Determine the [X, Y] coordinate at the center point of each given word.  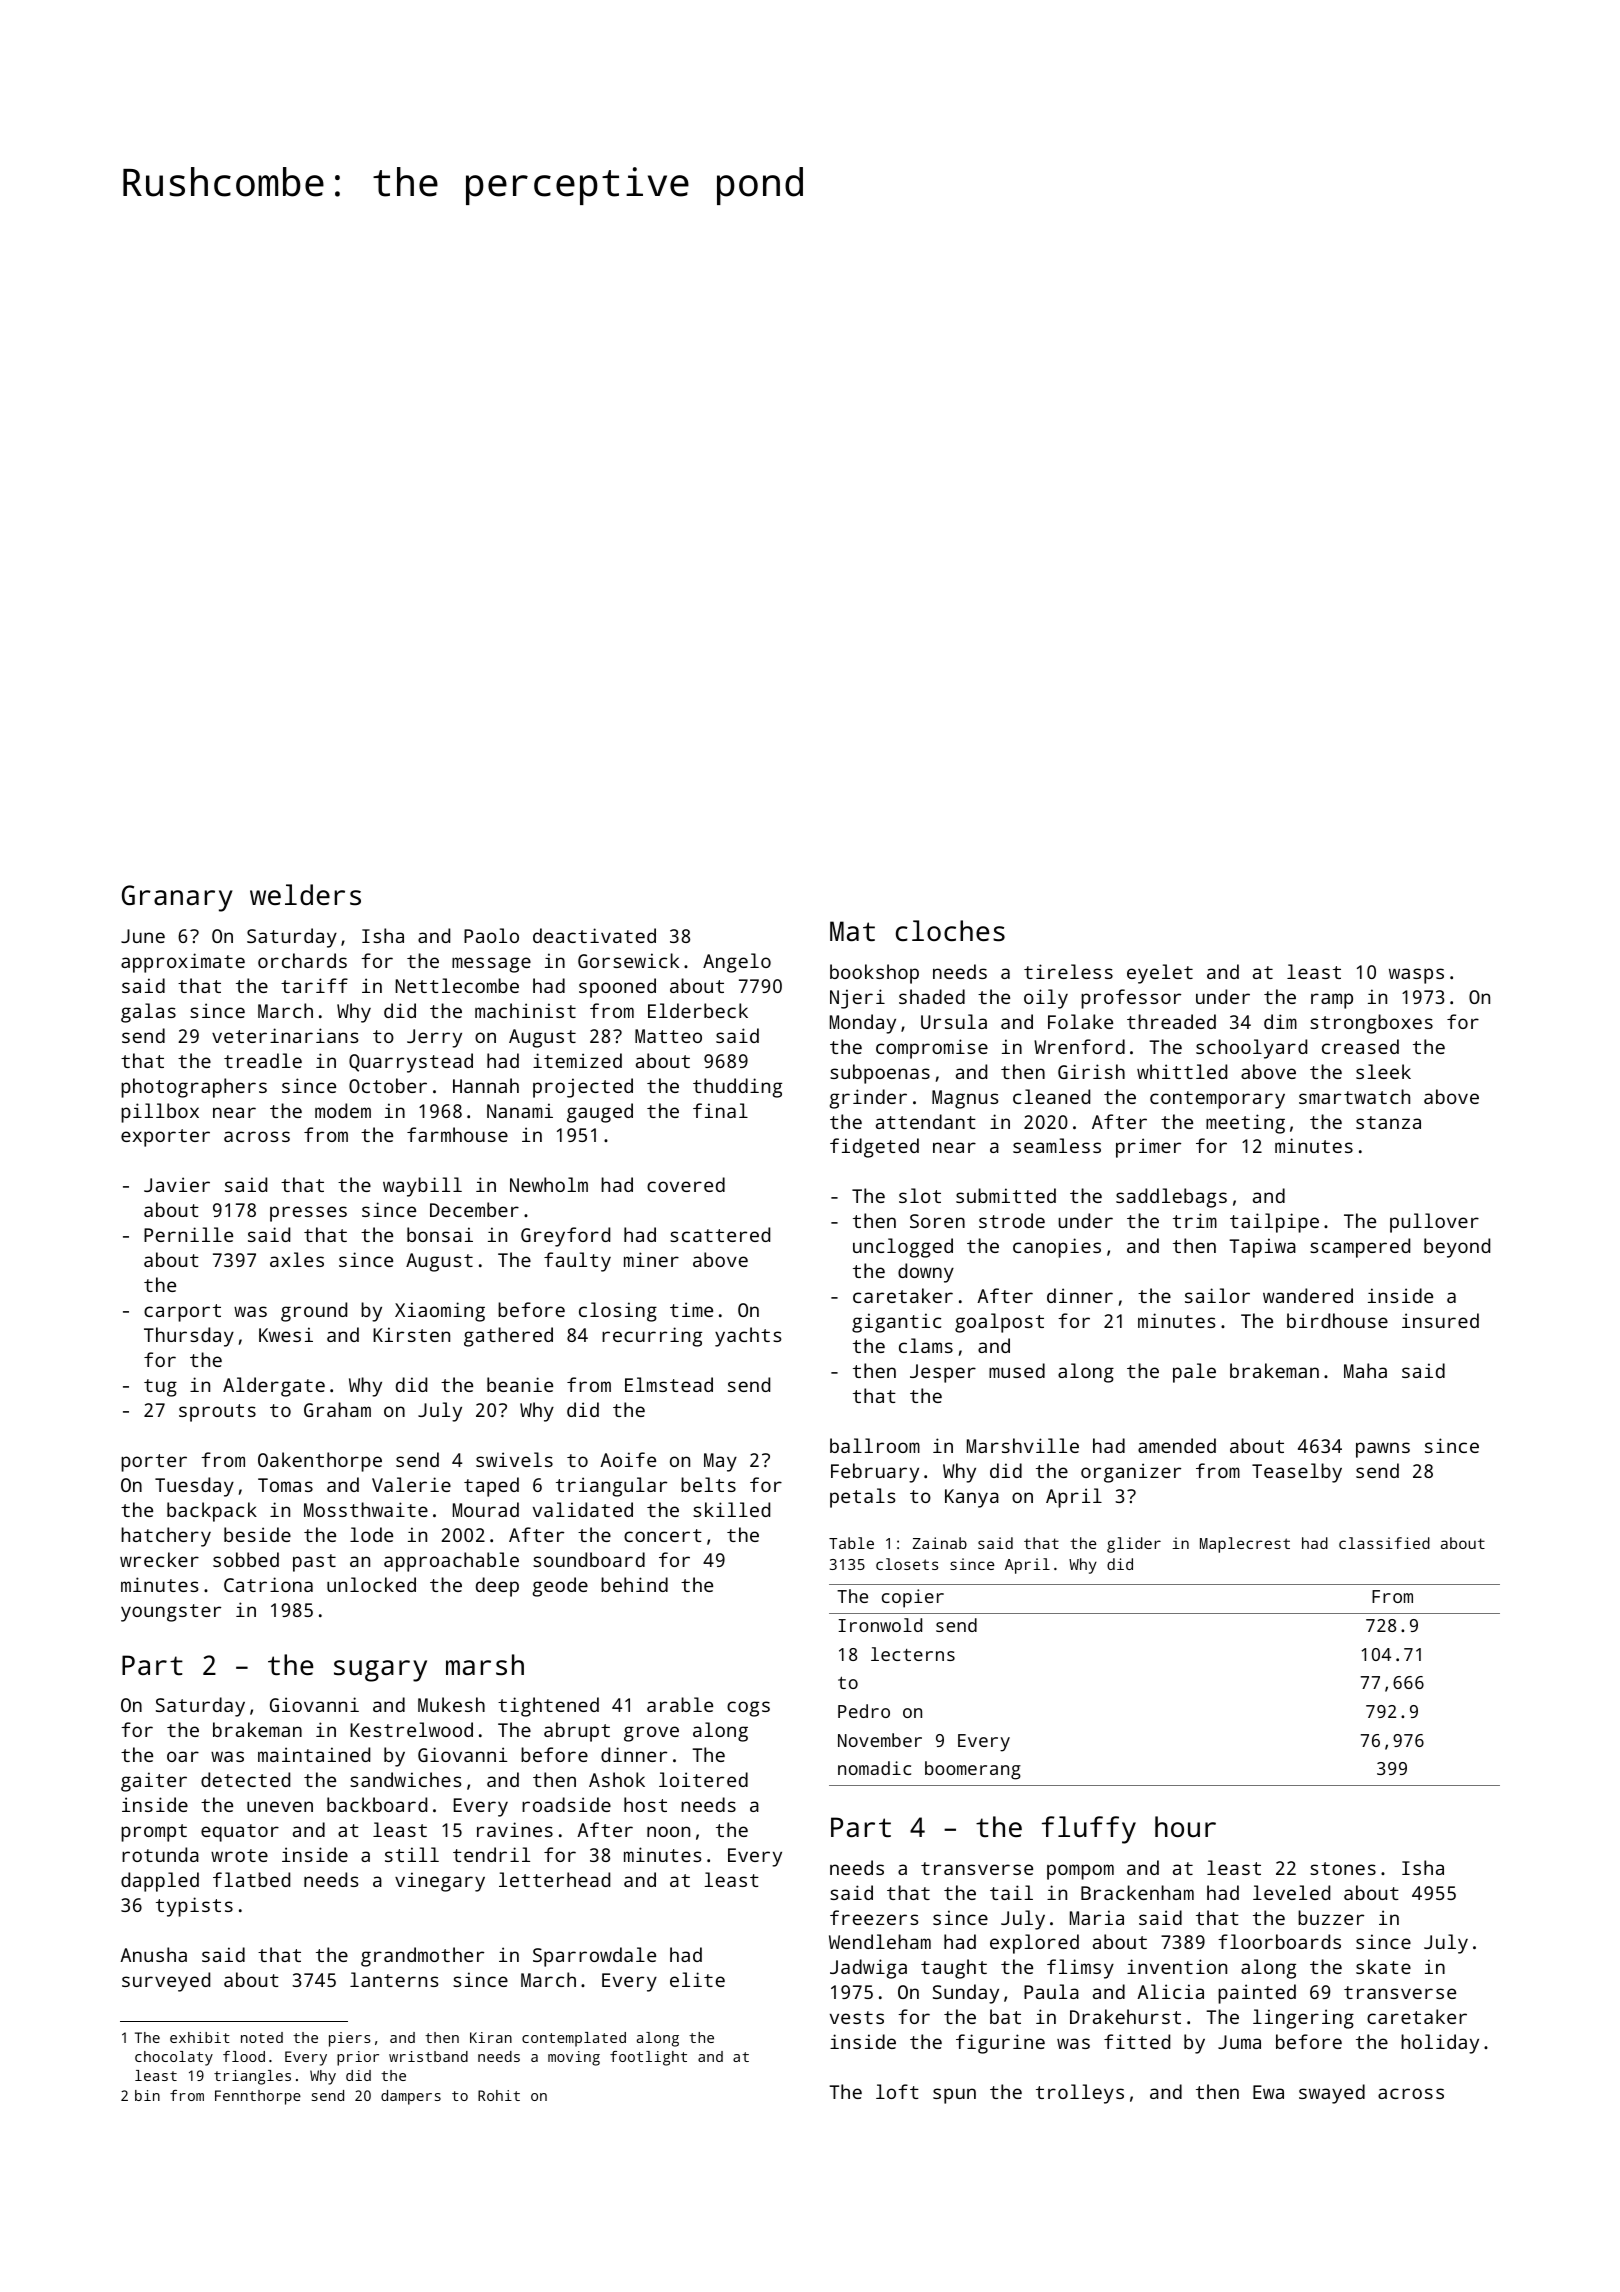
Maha [1365, 1370]
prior [358, 2058]
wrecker [159, 1559]
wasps [1416, 976]
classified [1384, 1543]
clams [926, 1345]
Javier [177, 1184]
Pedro [864, 1711]
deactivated [594, 935]
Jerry [434, 1038]
